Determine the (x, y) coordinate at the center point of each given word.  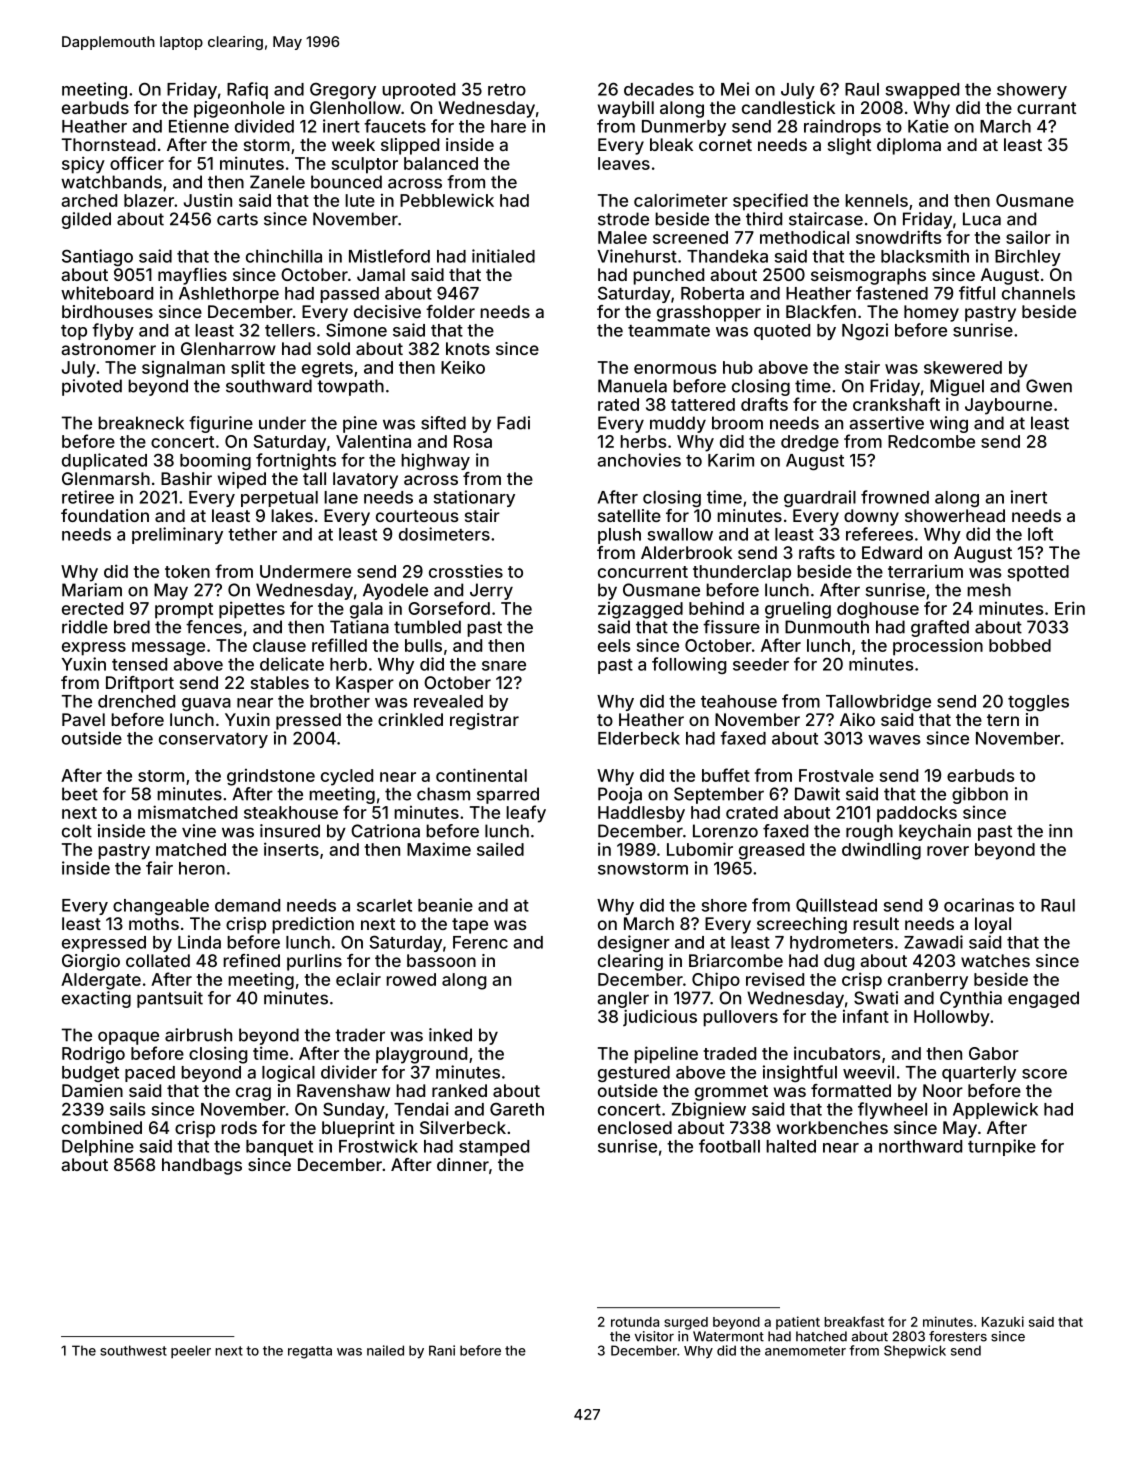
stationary (474, 498)
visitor (654, 1336)
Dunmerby (684, 128)
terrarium (925, 571)
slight (849, 146)
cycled (347, 777)
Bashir (186, 478)
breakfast (854, 1321)
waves (894, 740)
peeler (191, 1351)
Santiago (97, 257)
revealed (448, 701)
